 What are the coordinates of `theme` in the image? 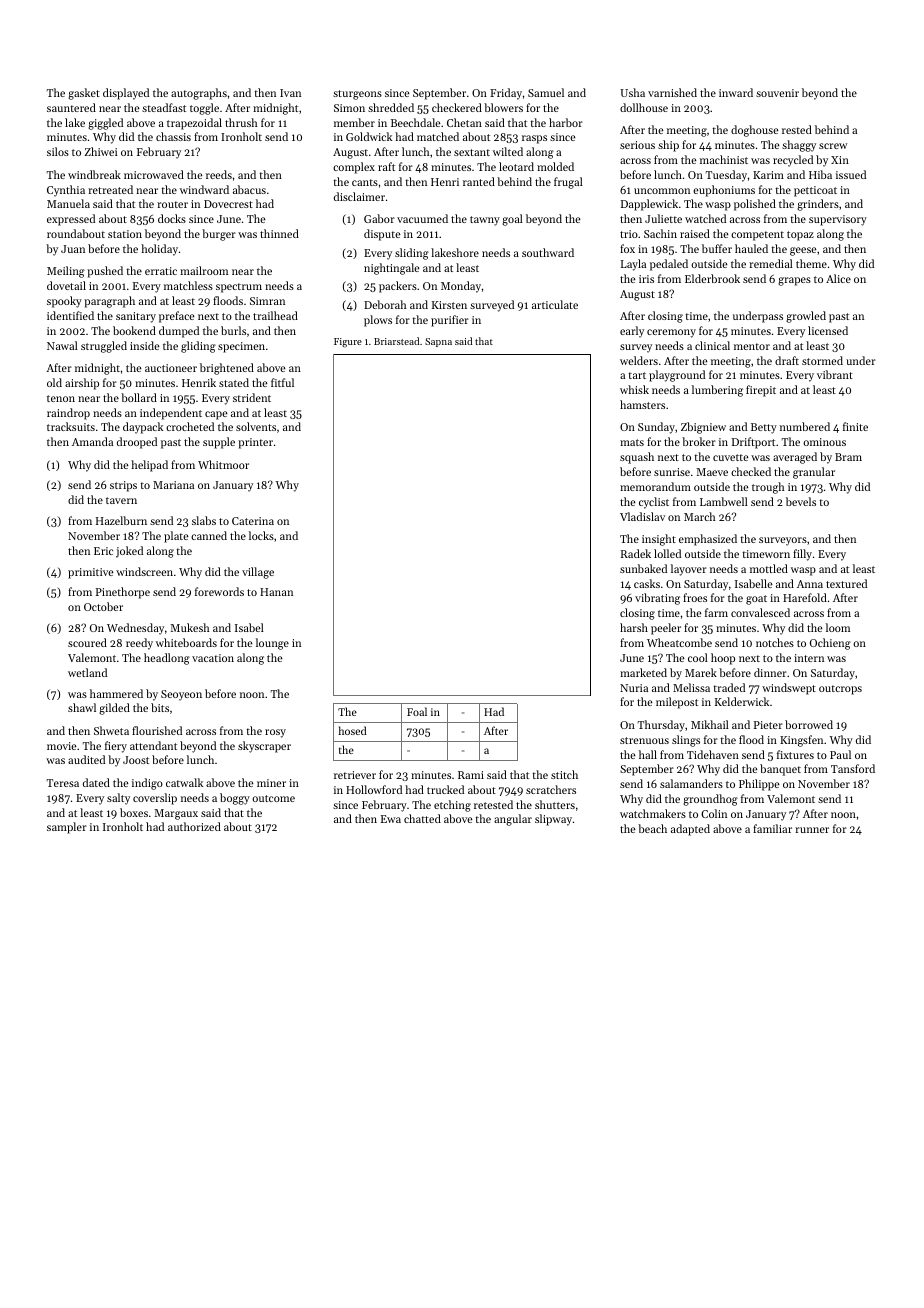 It's located at (811, 263).
